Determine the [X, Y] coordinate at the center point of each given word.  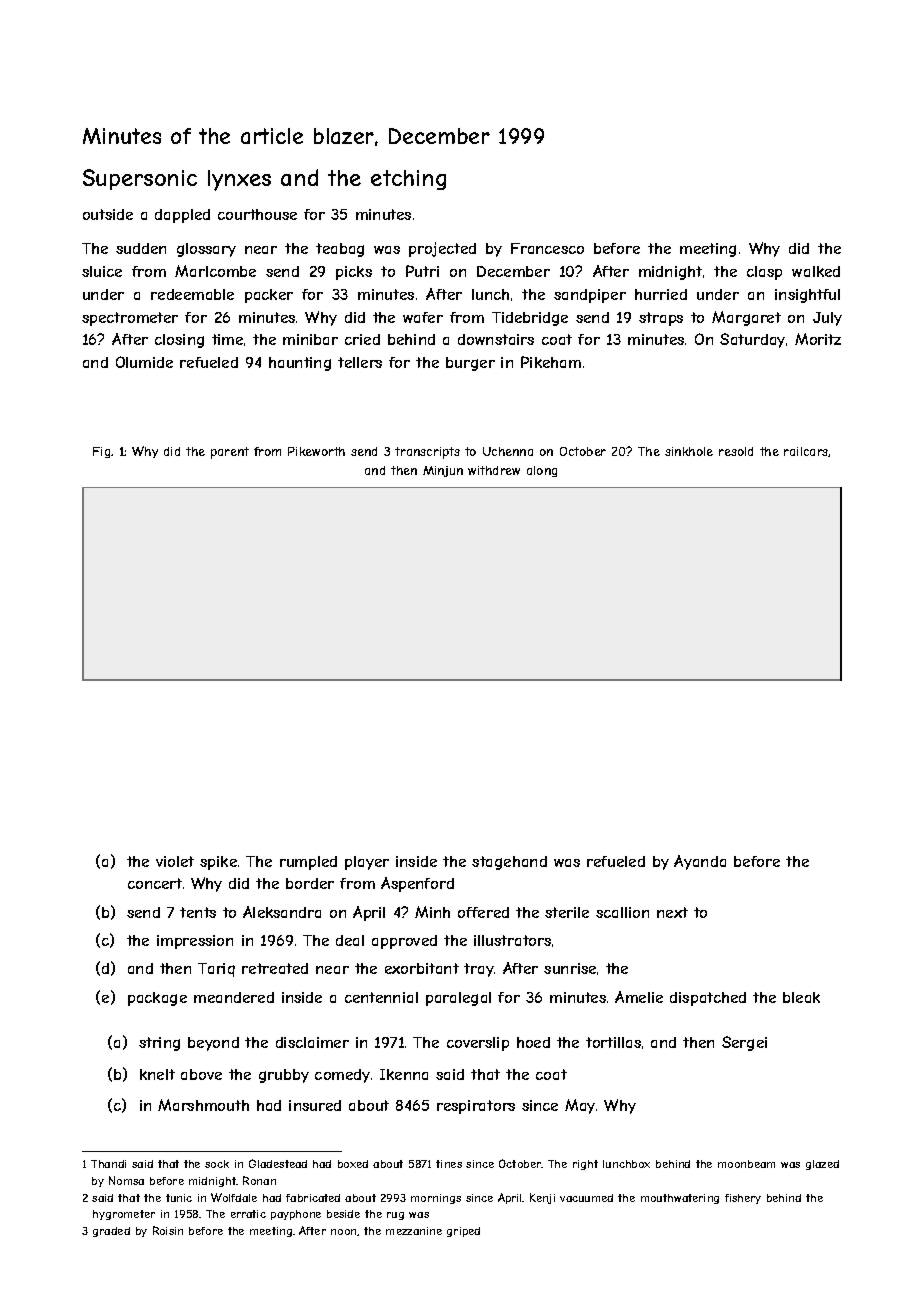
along [542, 471]
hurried [661, 294]
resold [736, 451]
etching [408, 180]
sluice [102, 271]
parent [230, 453]
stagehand [509, 863]
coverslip [478, 1044]
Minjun [443, 471]
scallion [622, 912]
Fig [102, 452]
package [157, 999]
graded [111, 1232]
